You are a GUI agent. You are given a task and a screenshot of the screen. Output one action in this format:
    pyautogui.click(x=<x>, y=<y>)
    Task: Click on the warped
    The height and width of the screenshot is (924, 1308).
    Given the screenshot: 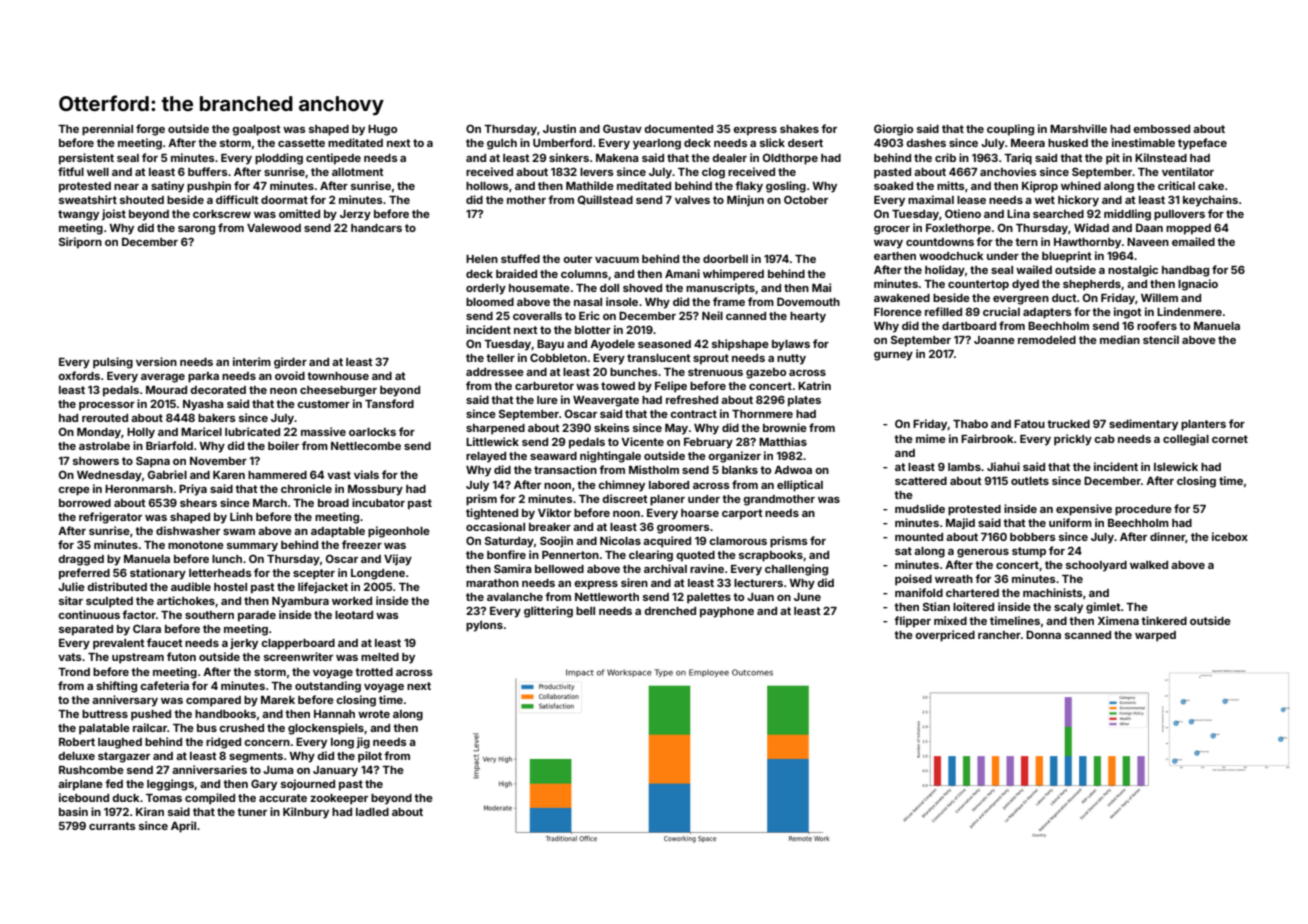 What is the action you would take?
    pyautogui.click(x=1155, y=636)
